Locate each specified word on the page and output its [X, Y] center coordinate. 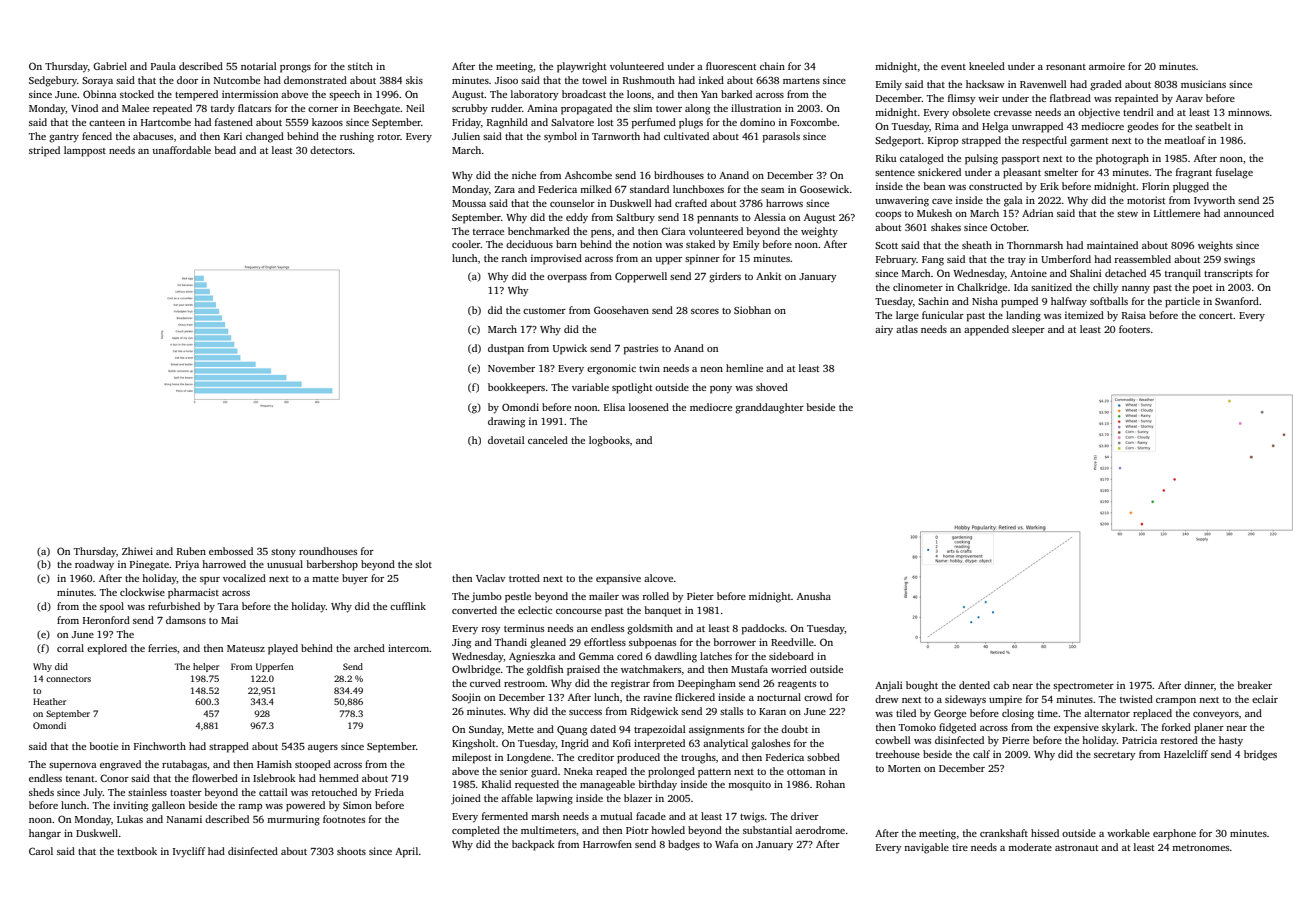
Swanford [1237, 301]
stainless [147, 792]
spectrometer [1083, 687]
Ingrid [575, 744]
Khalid [496, 784]
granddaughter [769, 408]
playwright [582, 67]
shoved [772, 387]
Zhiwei [137, 551]
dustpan [506, 349]
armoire [1107, 66]
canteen [107, 123]
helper [206, 667]
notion [647, 244]
